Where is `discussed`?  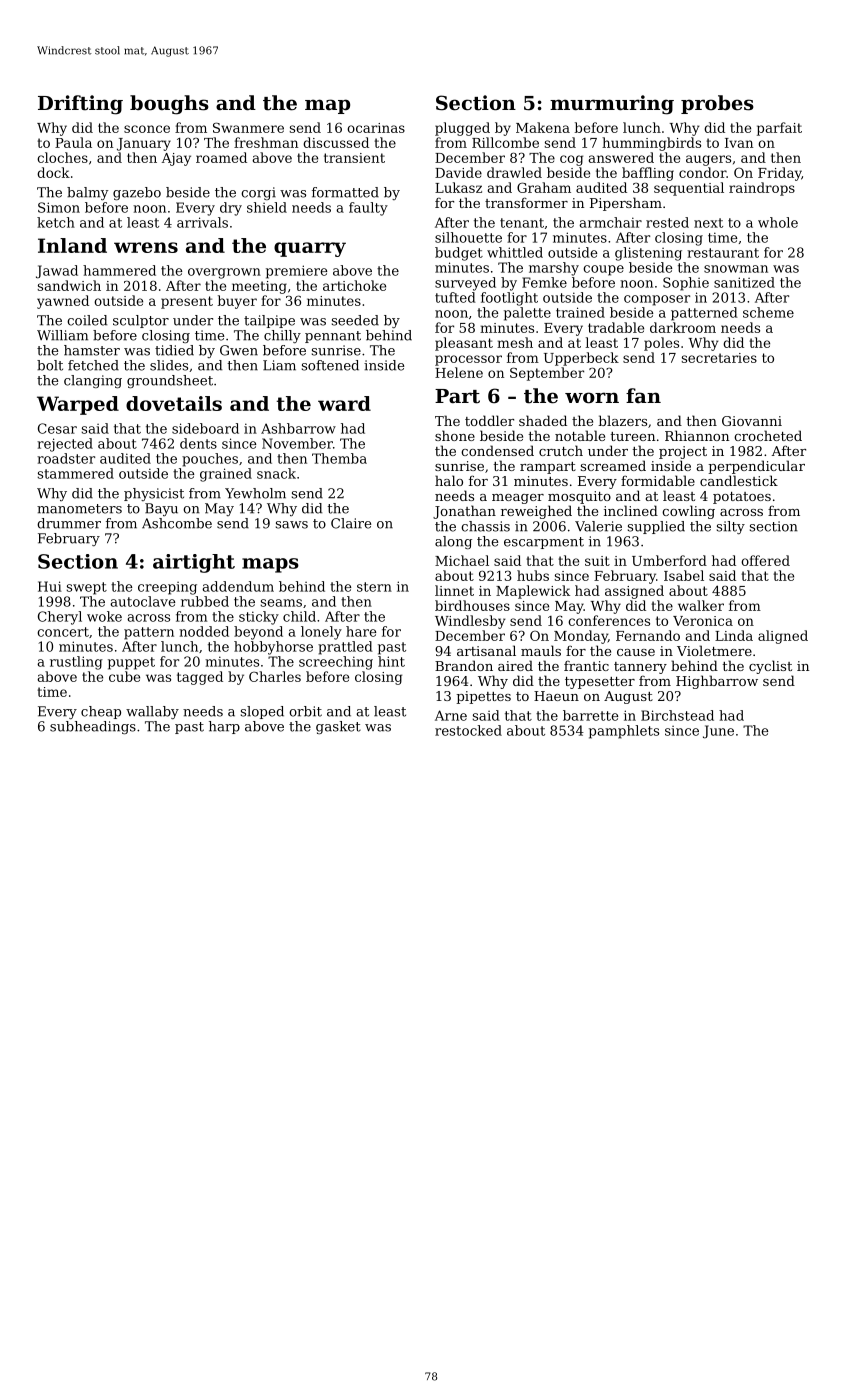 discussed is located at coordinates (336, 142).
